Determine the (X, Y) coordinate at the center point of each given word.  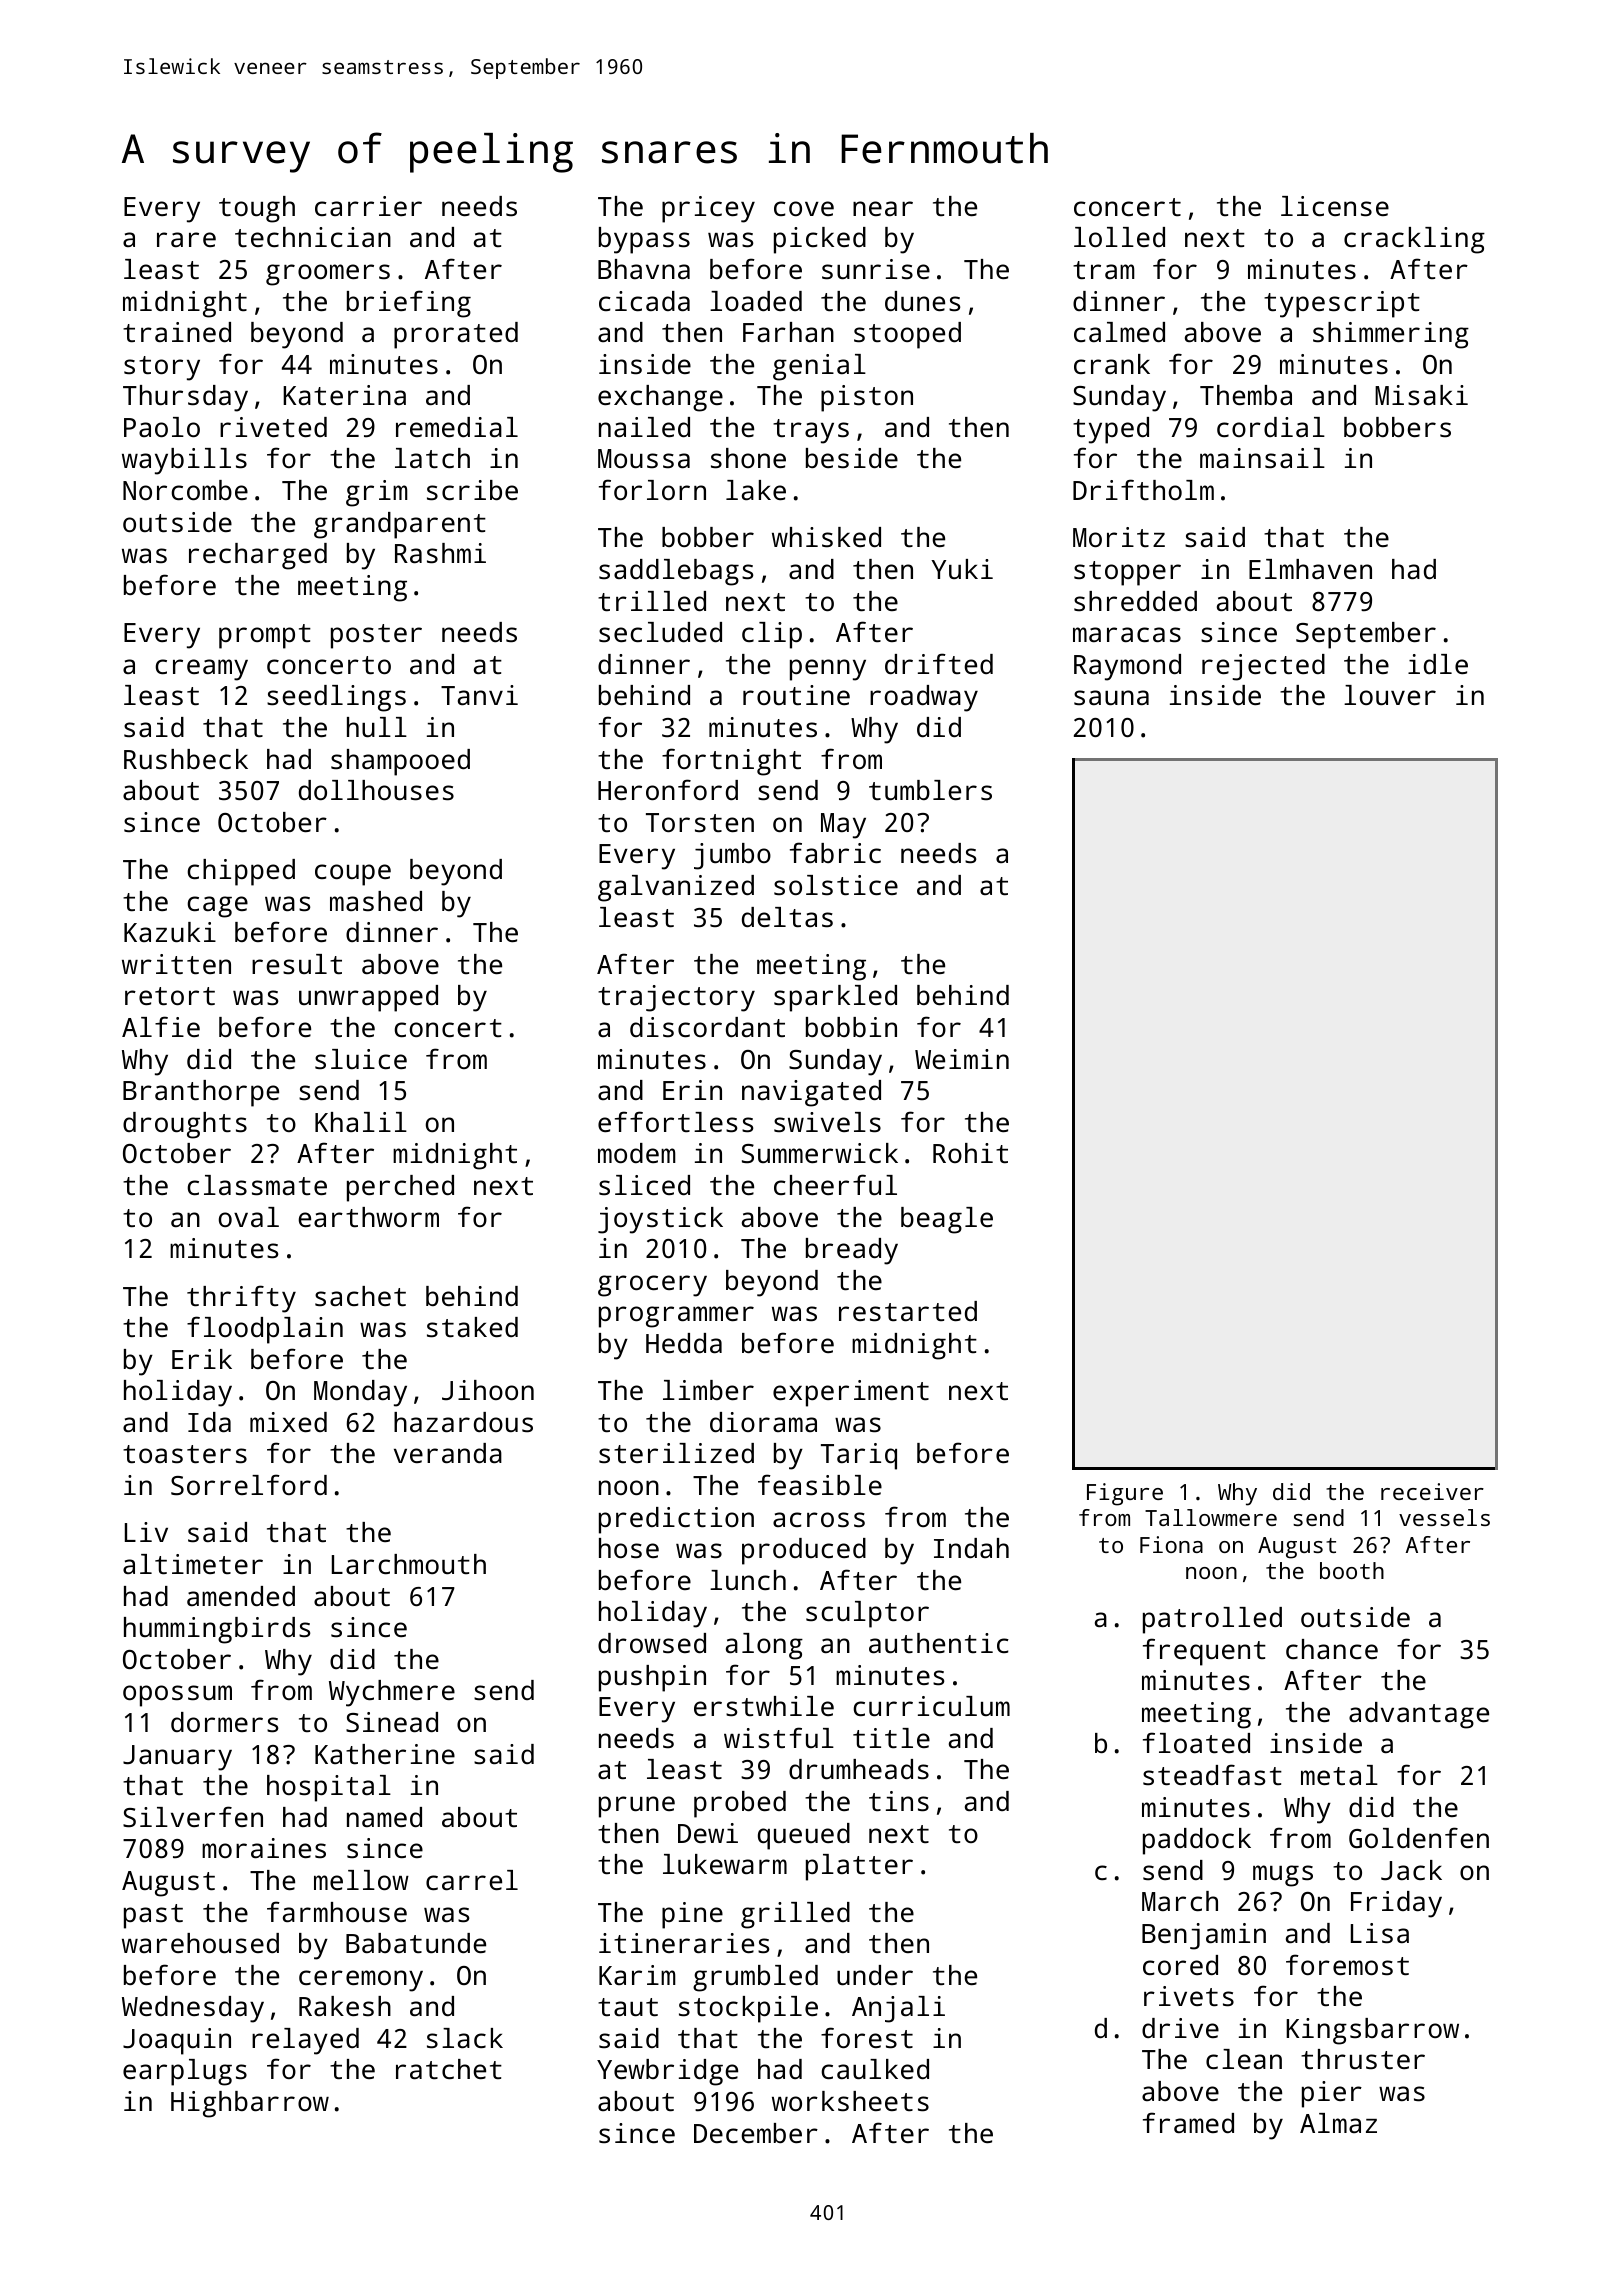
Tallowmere (1211, 1517)
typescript (1342, 304)
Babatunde (416, 1943)
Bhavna (644, 269)
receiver (1432, 1491)
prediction (676, 1520)
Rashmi (440, 553)
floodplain (265, 1330)
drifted (939, 663)
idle (1438, 664)
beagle (947, 1220)
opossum (177, 1696)
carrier (368, 206)
